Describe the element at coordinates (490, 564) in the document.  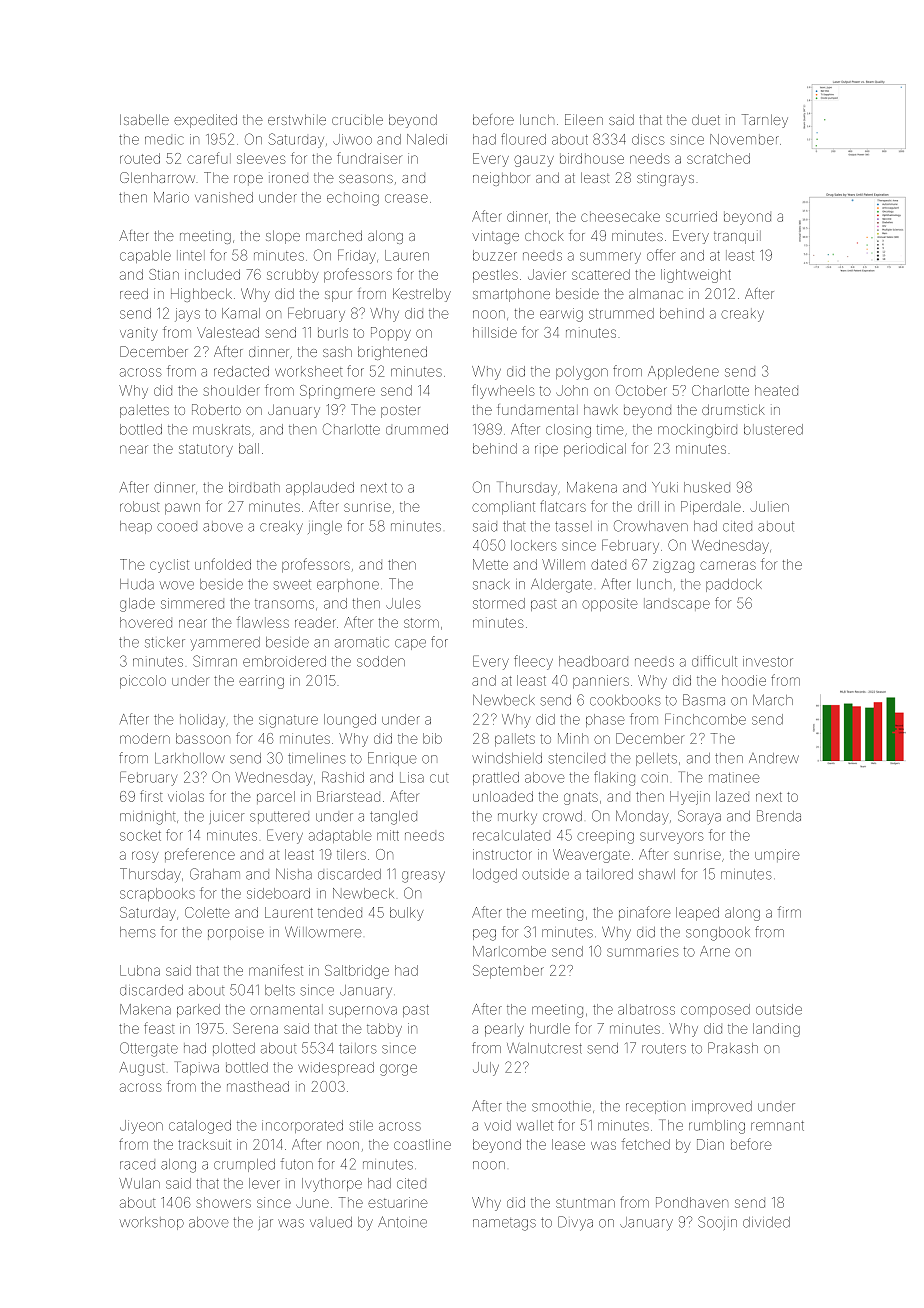
I see `Mette` at that location.
